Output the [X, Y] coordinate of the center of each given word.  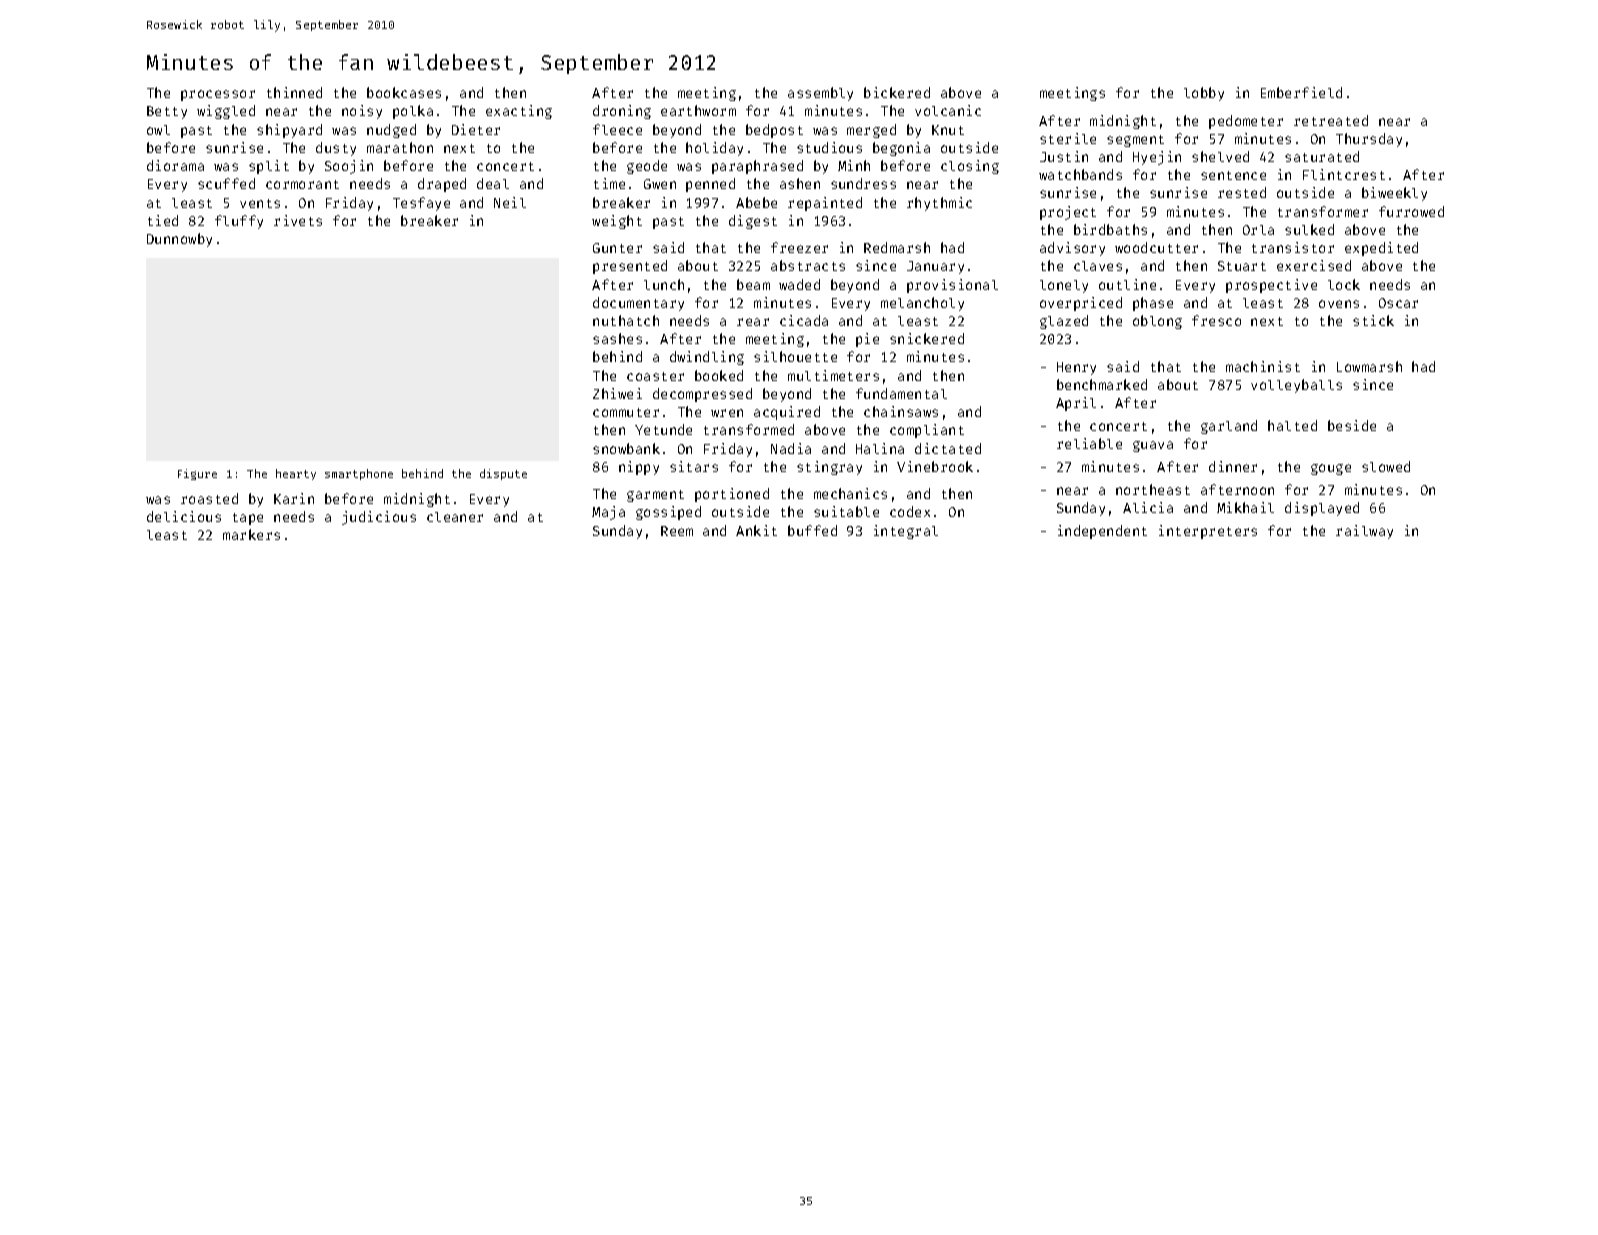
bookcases [404, 92]
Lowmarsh [1369, 366]
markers [251, 534]
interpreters [1208, 532]
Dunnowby [179, 240]
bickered [897, 92]
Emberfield [1301, 92]
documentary [638, 304]
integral [906, 532]
